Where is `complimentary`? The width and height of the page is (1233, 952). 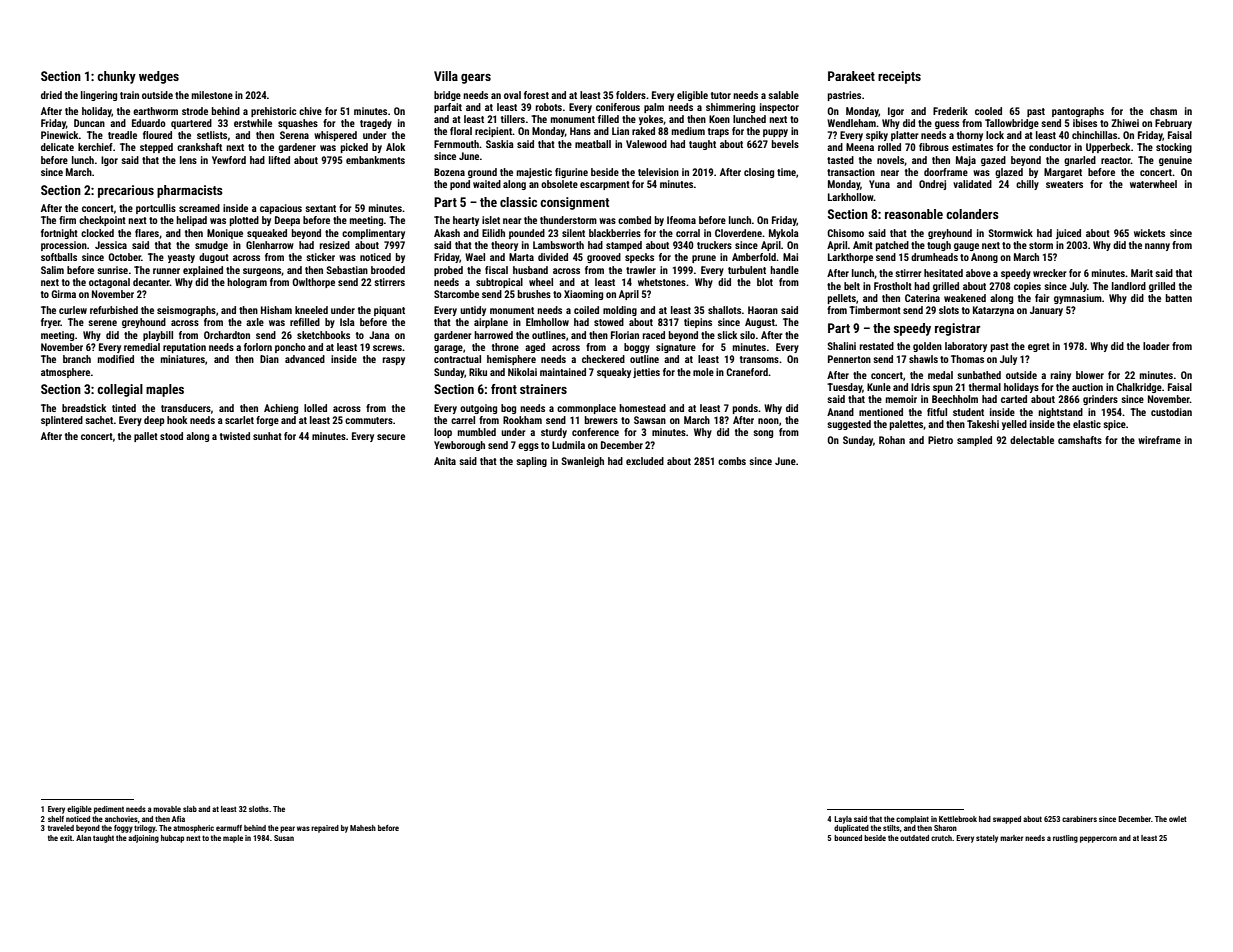 complimentary is located at coordinates (373, 234).
